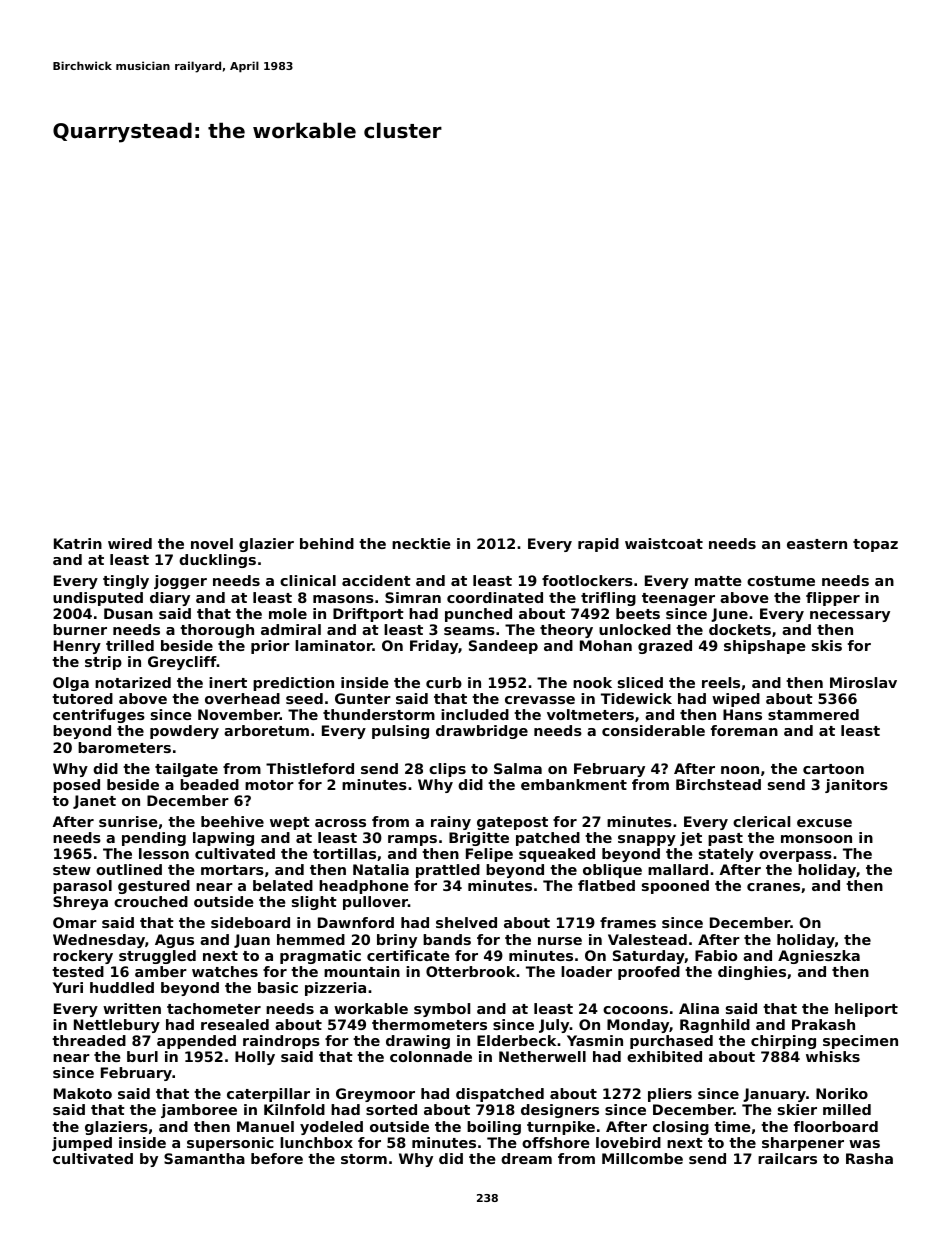 This screenshot has height=1233, width=952. I want to click on jamboree, so click(199, 1111).
